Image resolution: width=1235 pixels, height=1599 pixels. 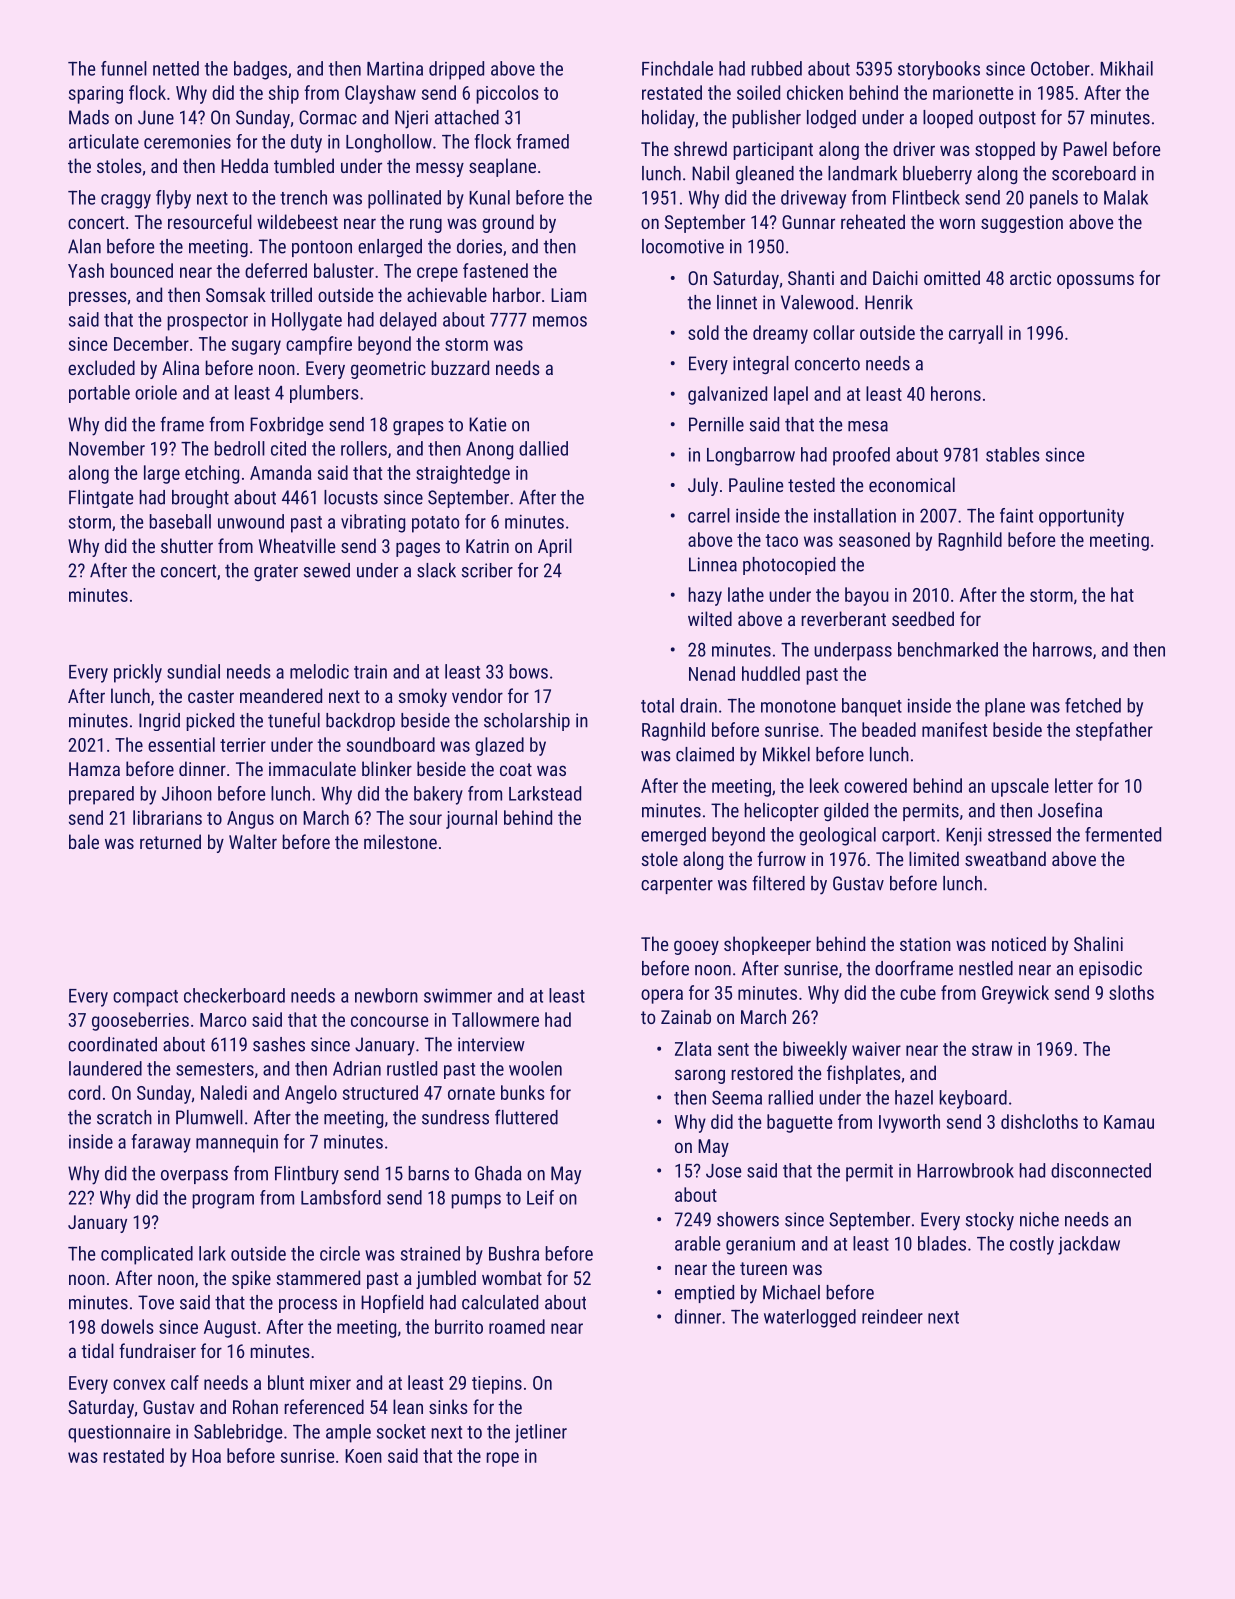 I want to click on Tove, so click(x=156, y=1302).
